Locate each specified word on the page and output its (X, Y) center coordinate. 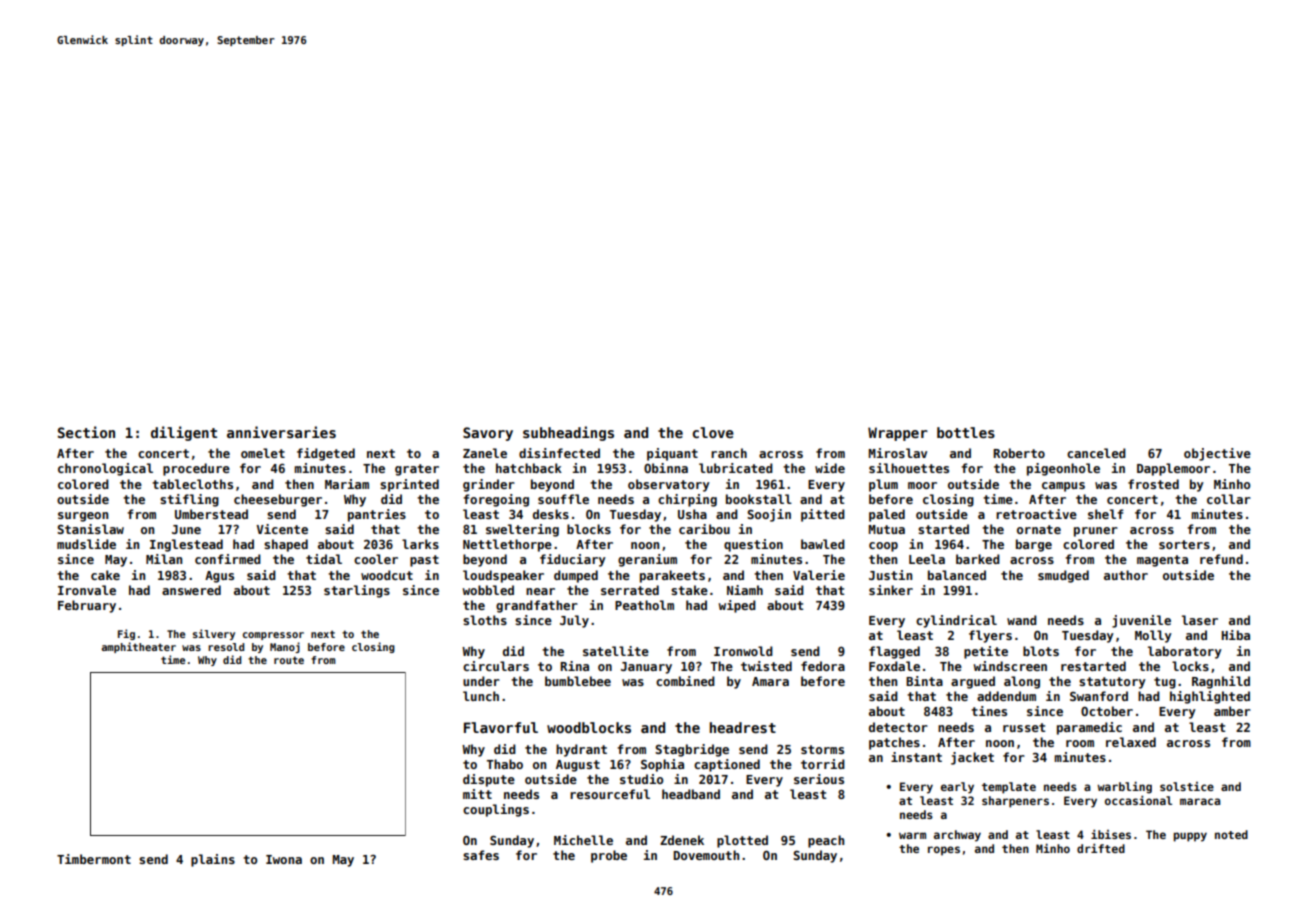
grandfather (537, 606)
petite (986, 652)
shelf (1105, 514)
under (481, 681)
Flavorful (501, 727)
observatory (669, 485)
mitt (477, 794)
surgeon (83, 517)
